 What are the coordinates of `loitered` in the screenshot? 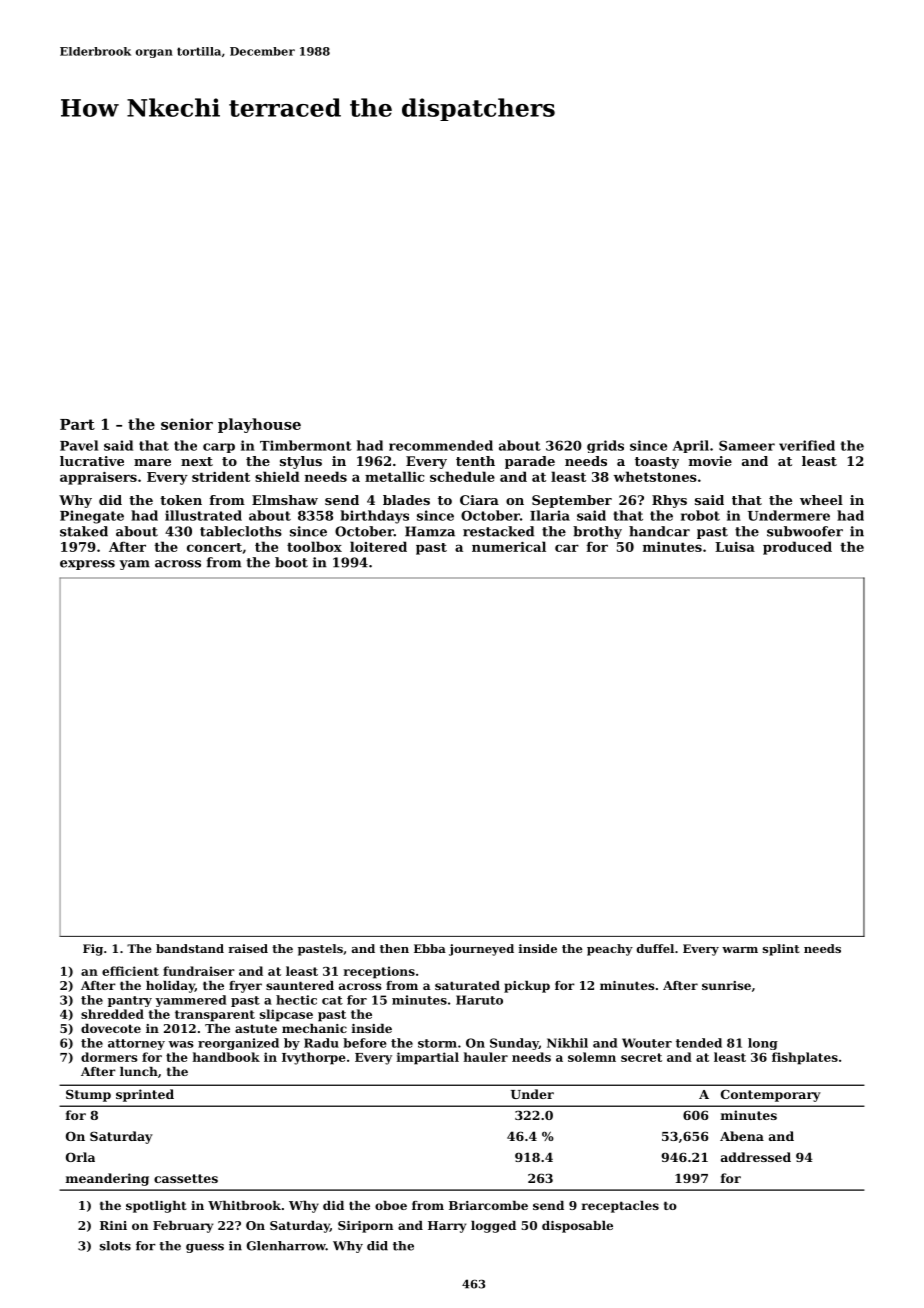 It's located at (378, 546).
